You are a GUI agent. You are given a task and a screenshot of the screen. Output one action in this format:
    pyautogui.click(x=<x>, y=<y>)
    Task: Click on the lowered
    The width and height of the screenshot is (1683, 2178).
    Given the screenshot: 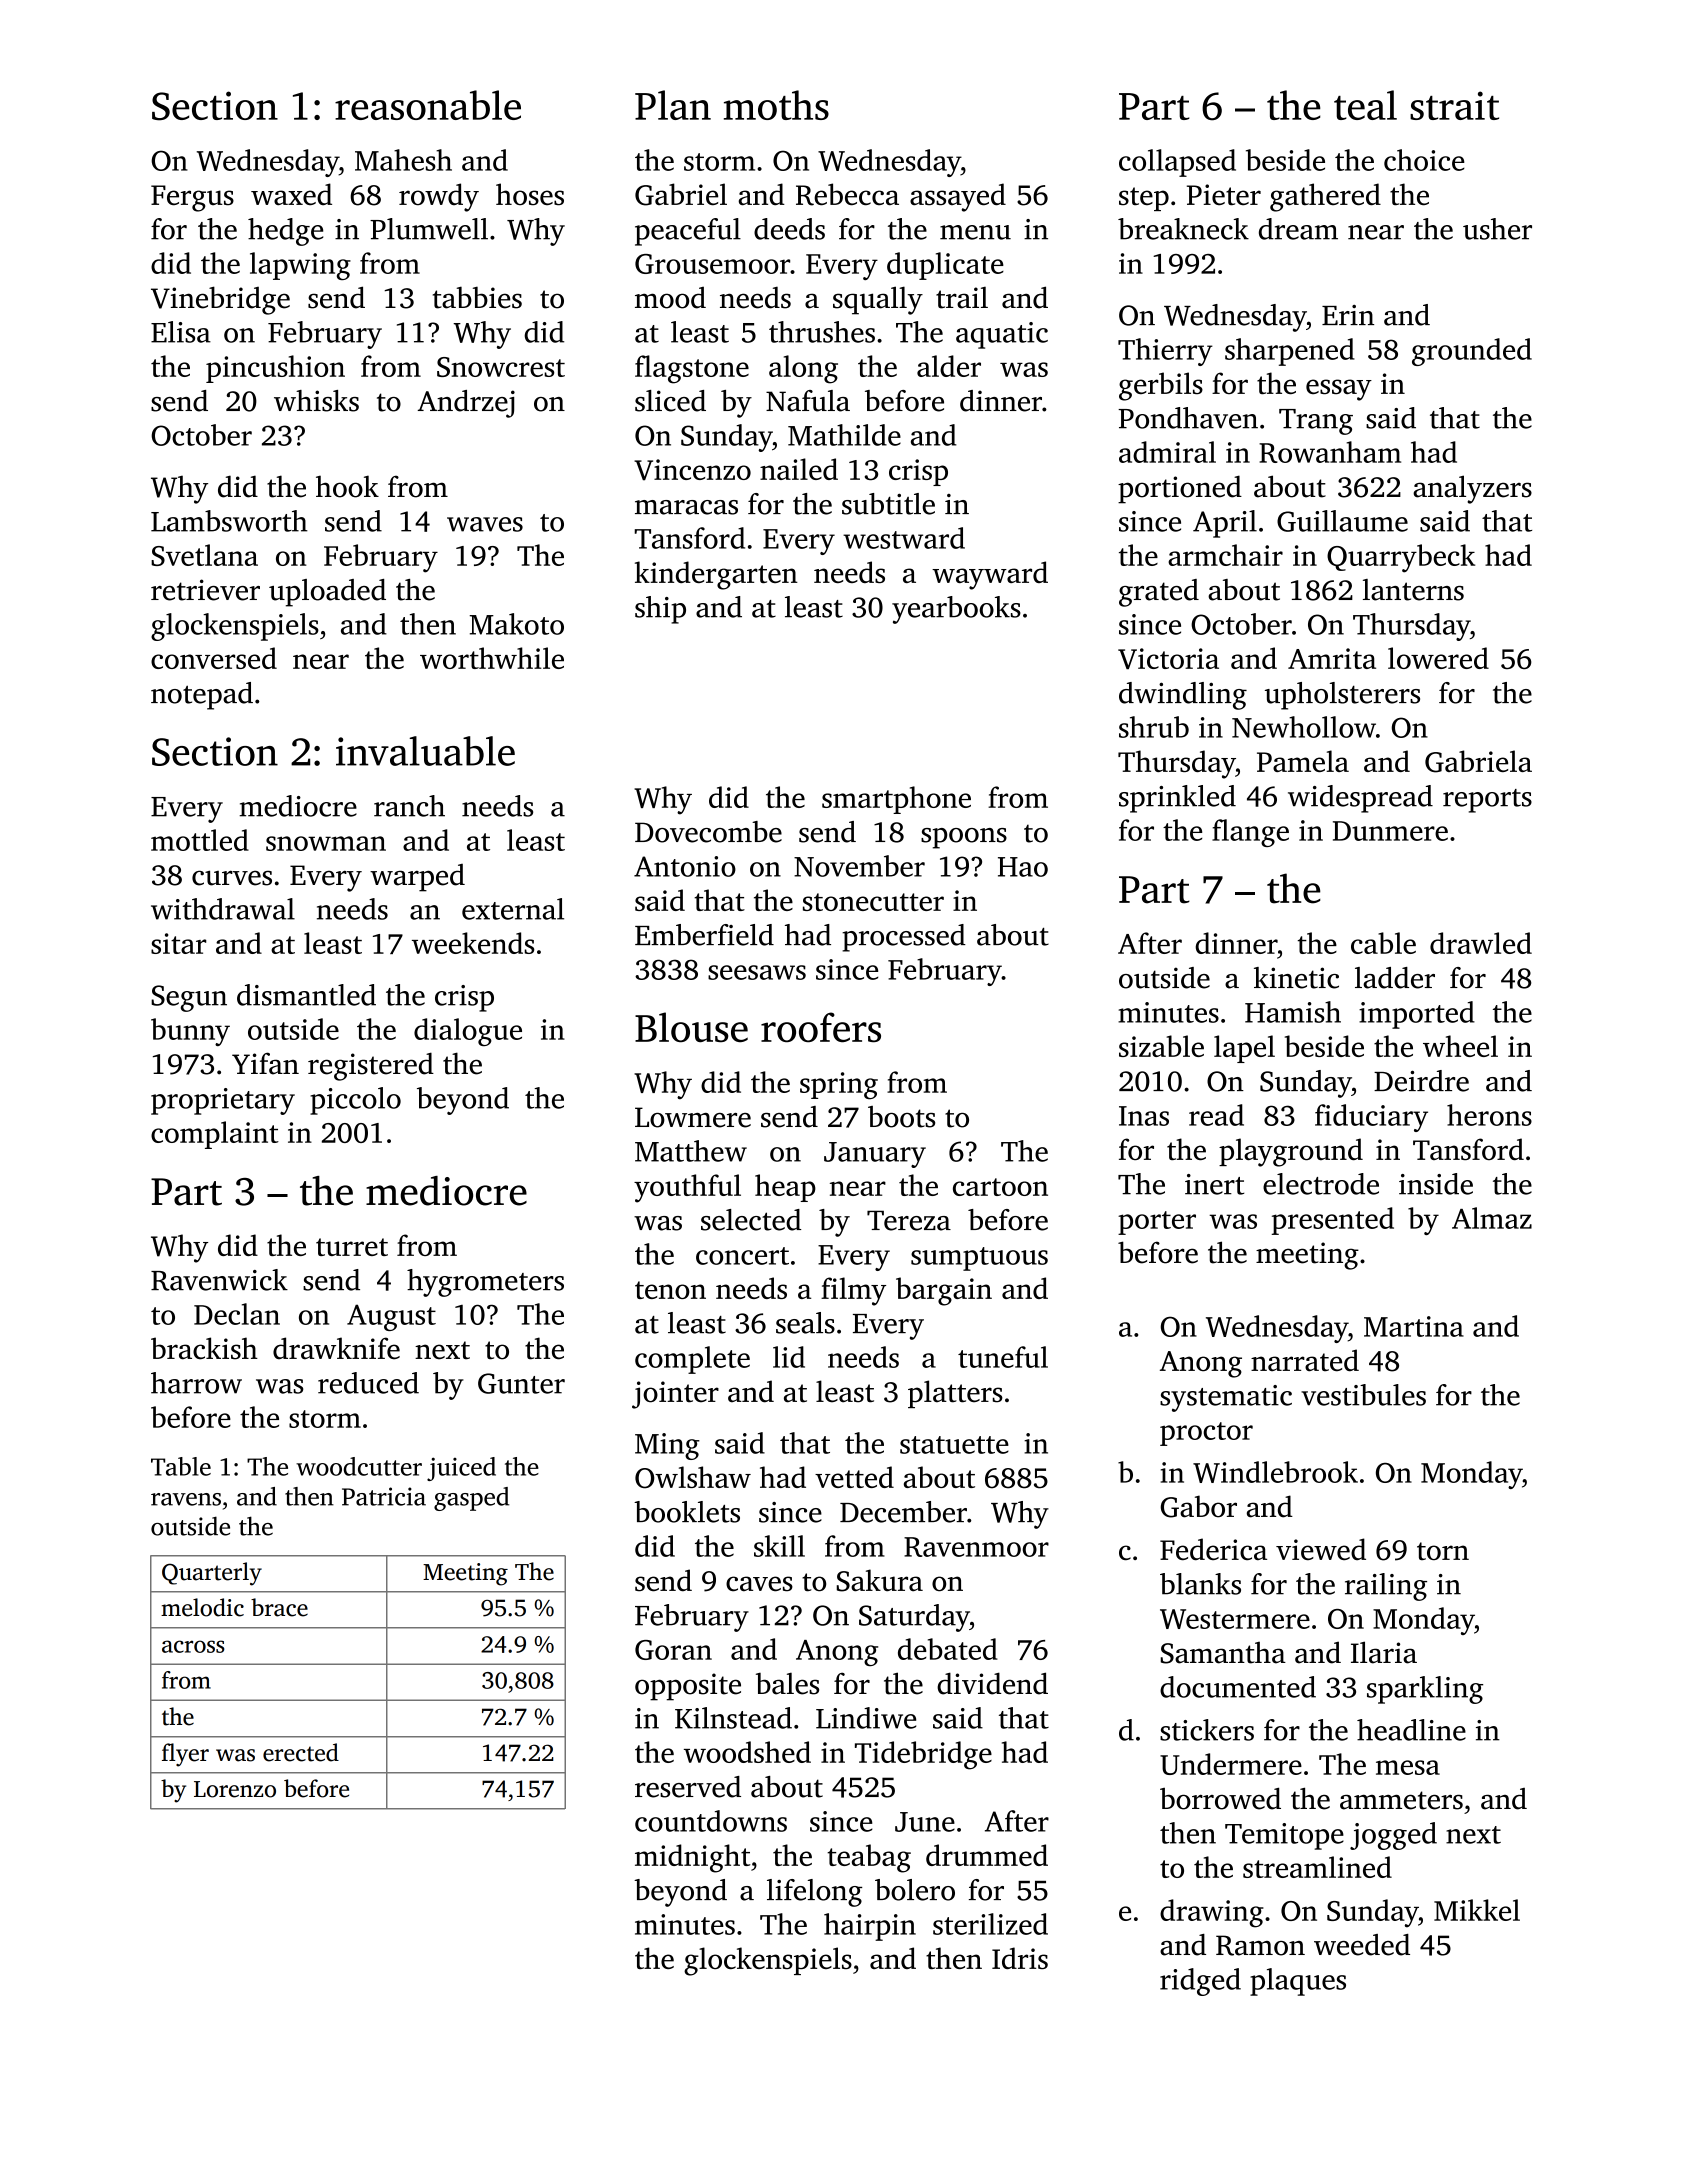 What is the action you would take?
    pyautogui.click(x=1438, y=658)
